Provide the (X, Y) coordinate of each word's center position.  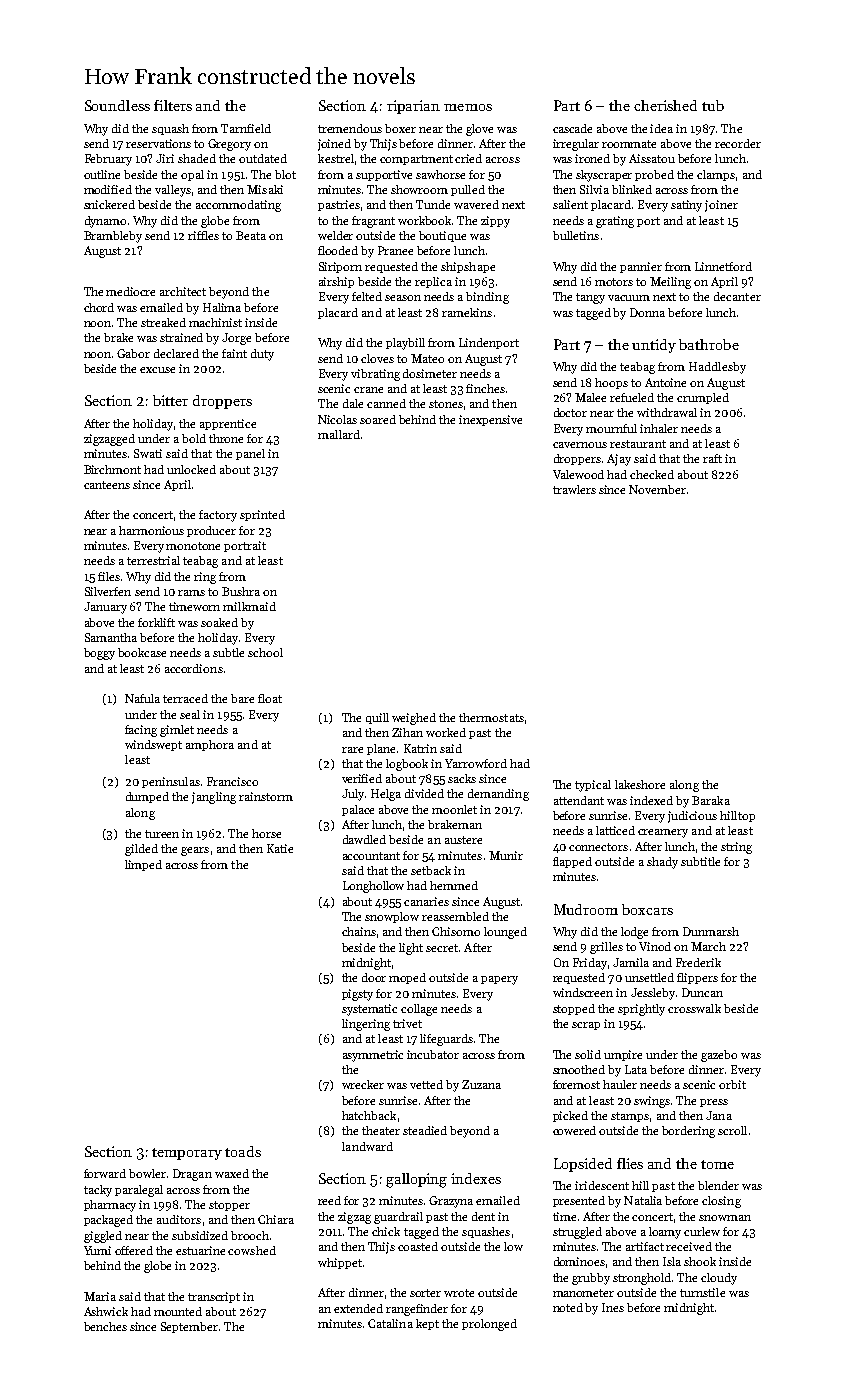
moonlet (454, 809)
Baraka (711, 800)
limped (143, 865)
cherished (665, 105)
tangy (590, 298)
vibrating (375, 375)
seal (190, 714)
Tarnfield (246, 128)
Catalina (390, 1323)
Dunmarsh (711, 931)
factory (218, 516)
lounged (505, 933)
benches (105, 1326)
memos (468, 107)
